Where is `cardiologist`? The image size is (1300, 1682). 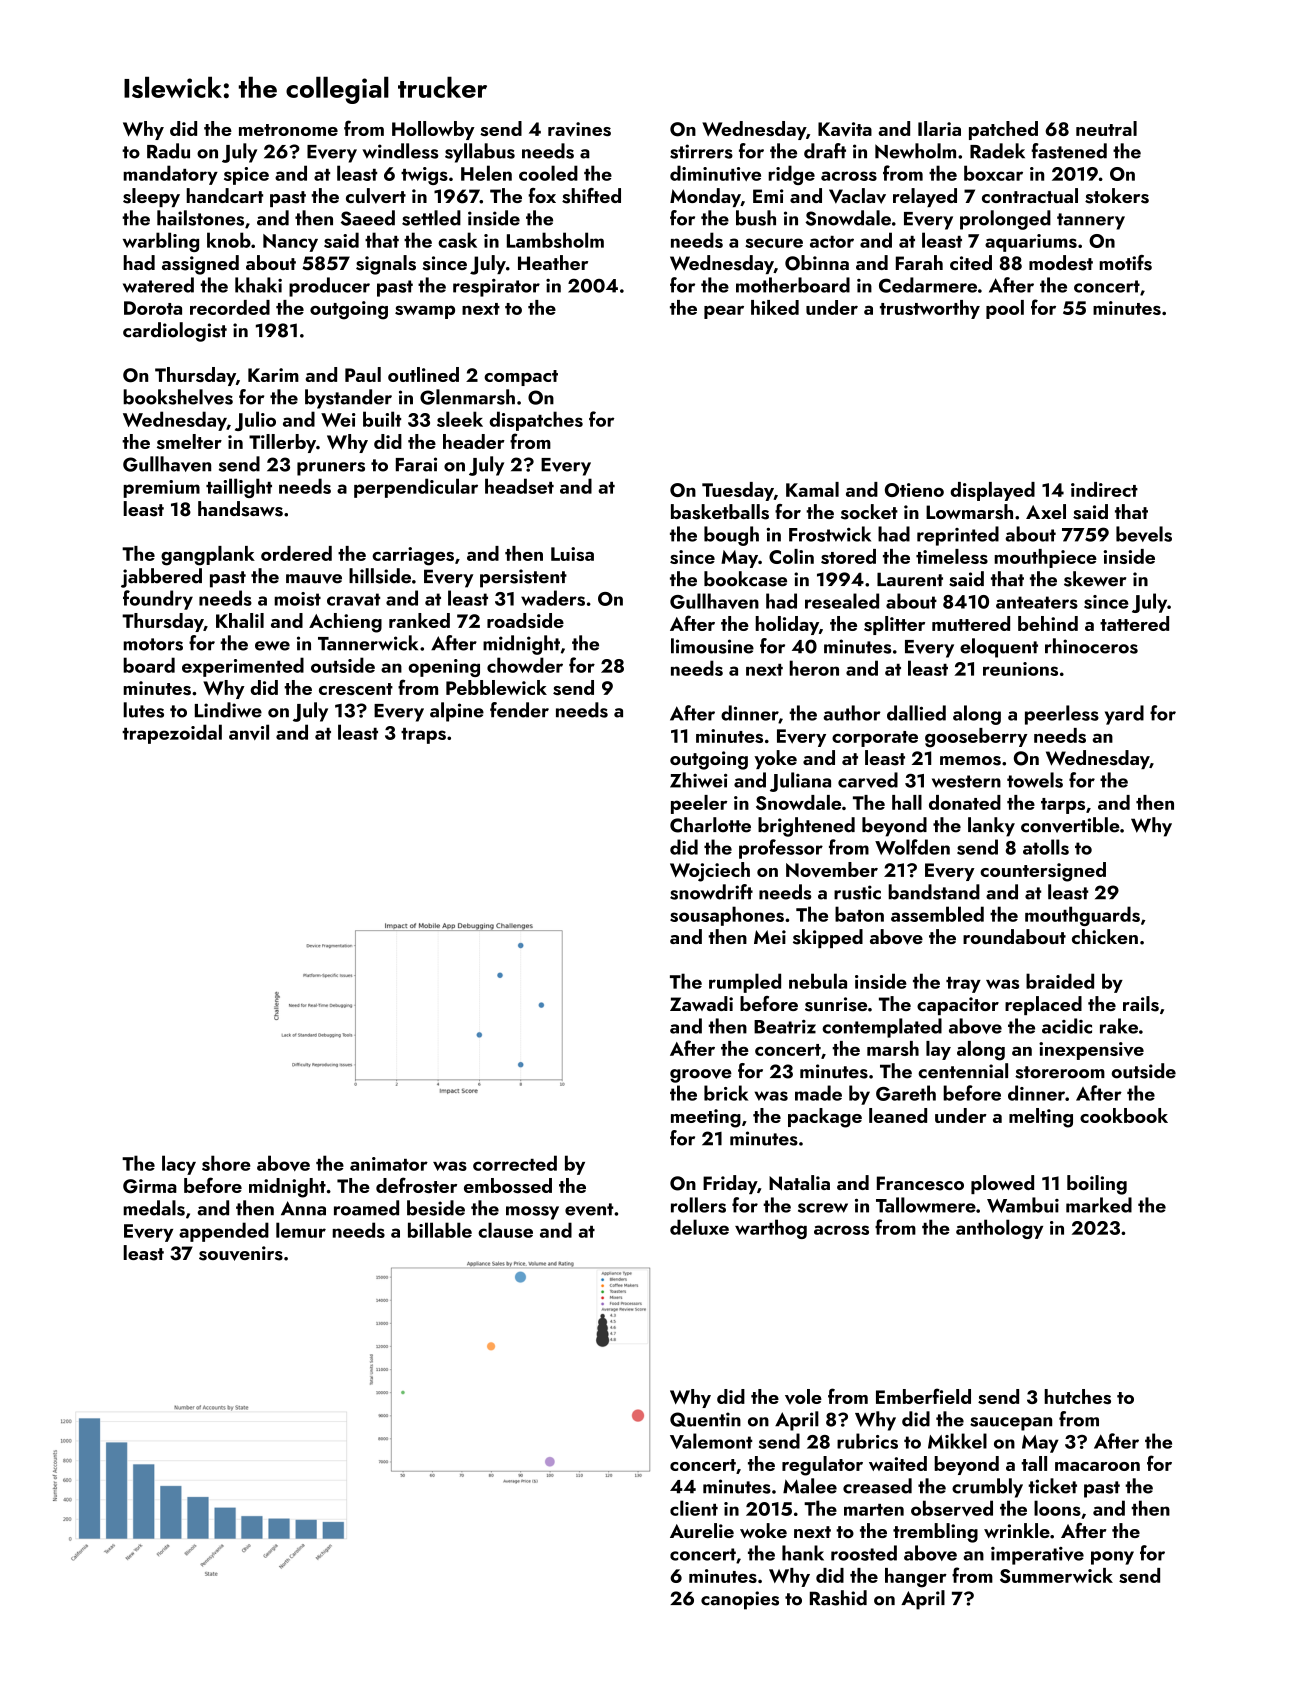
cardiologist is located at coordinates (175, 332).
